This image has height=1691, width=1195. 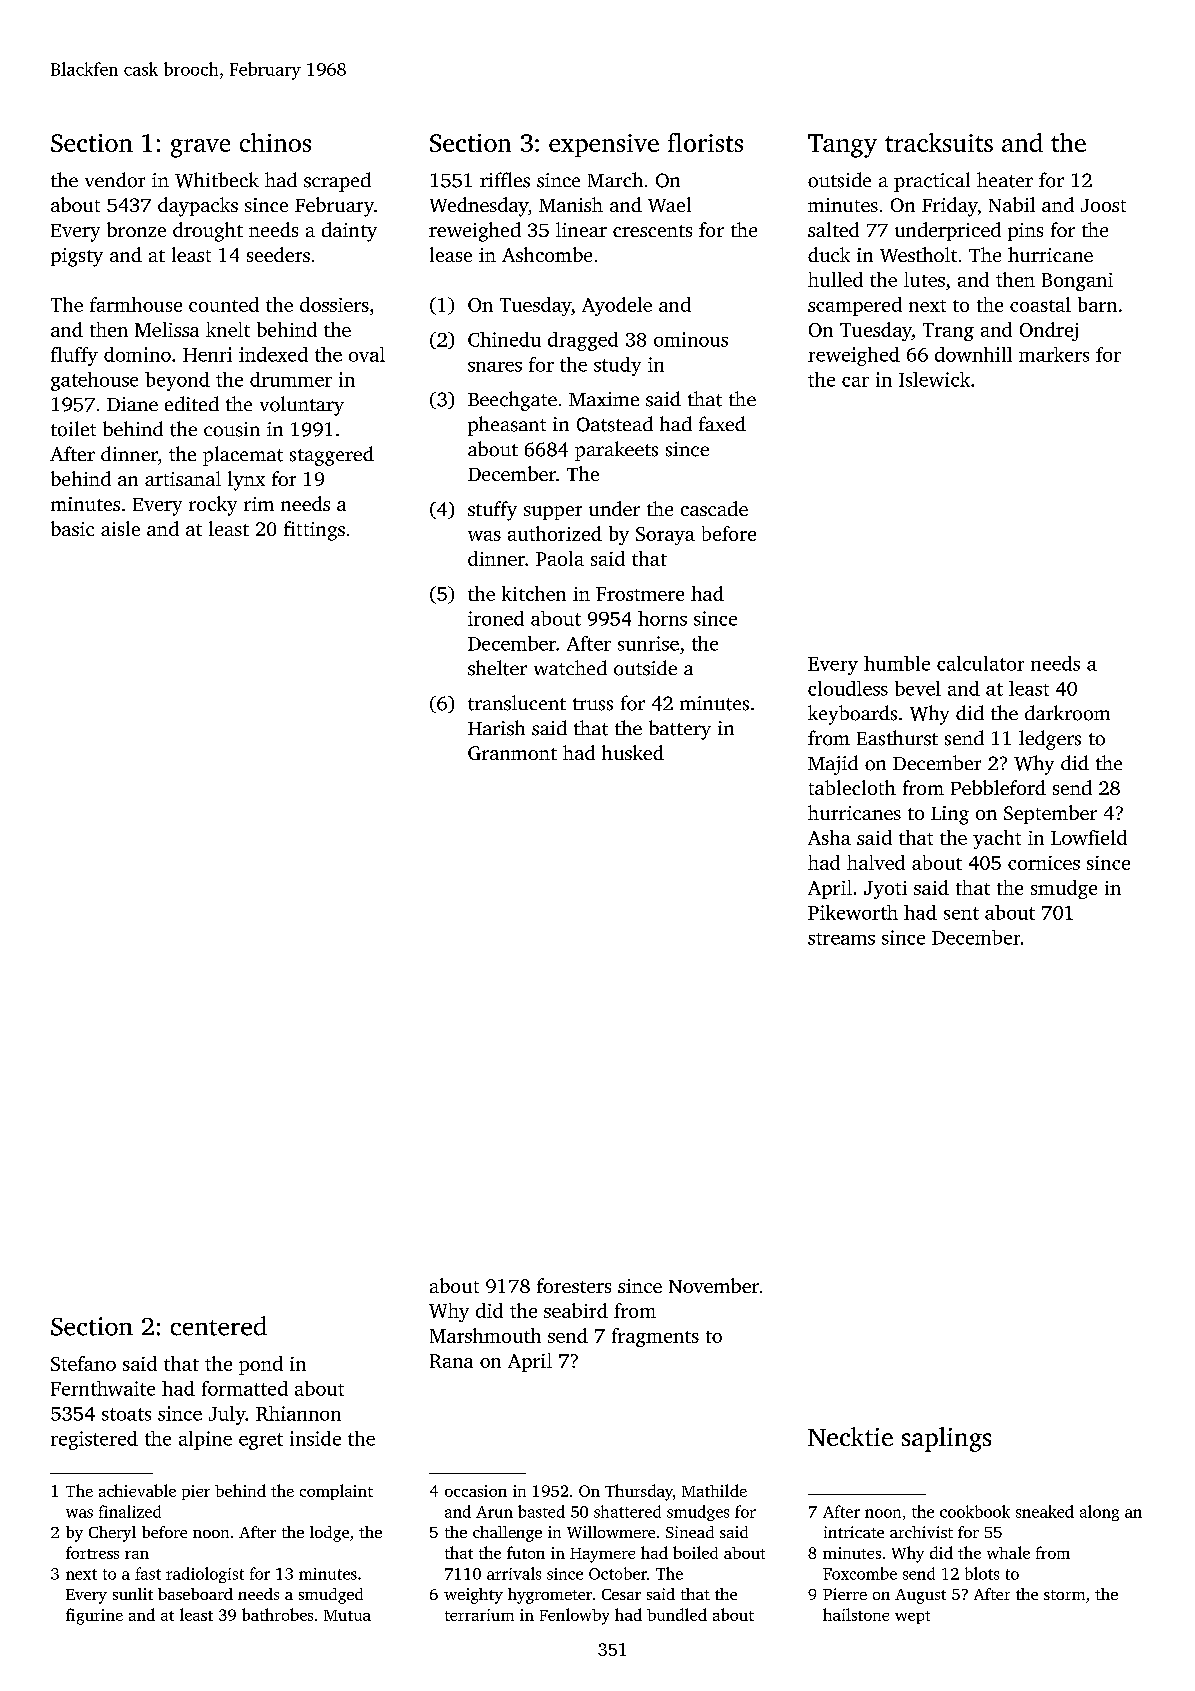 What do you see at coordinates (94, 1616) in the image?
I see `figurine` at bounding box center [94, 1616].
